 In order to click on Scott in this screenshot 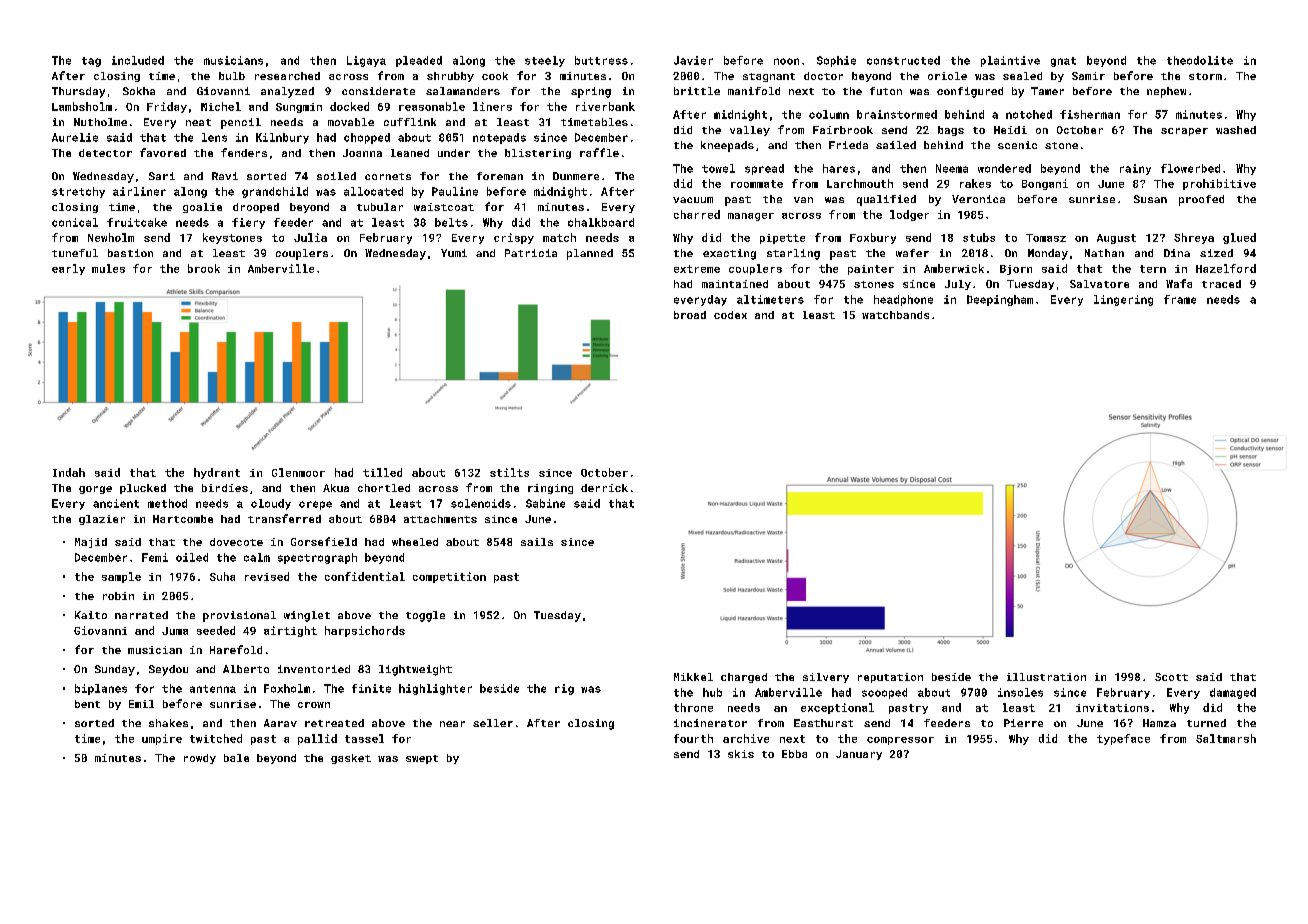, I will do `click(1171, 677)`.
